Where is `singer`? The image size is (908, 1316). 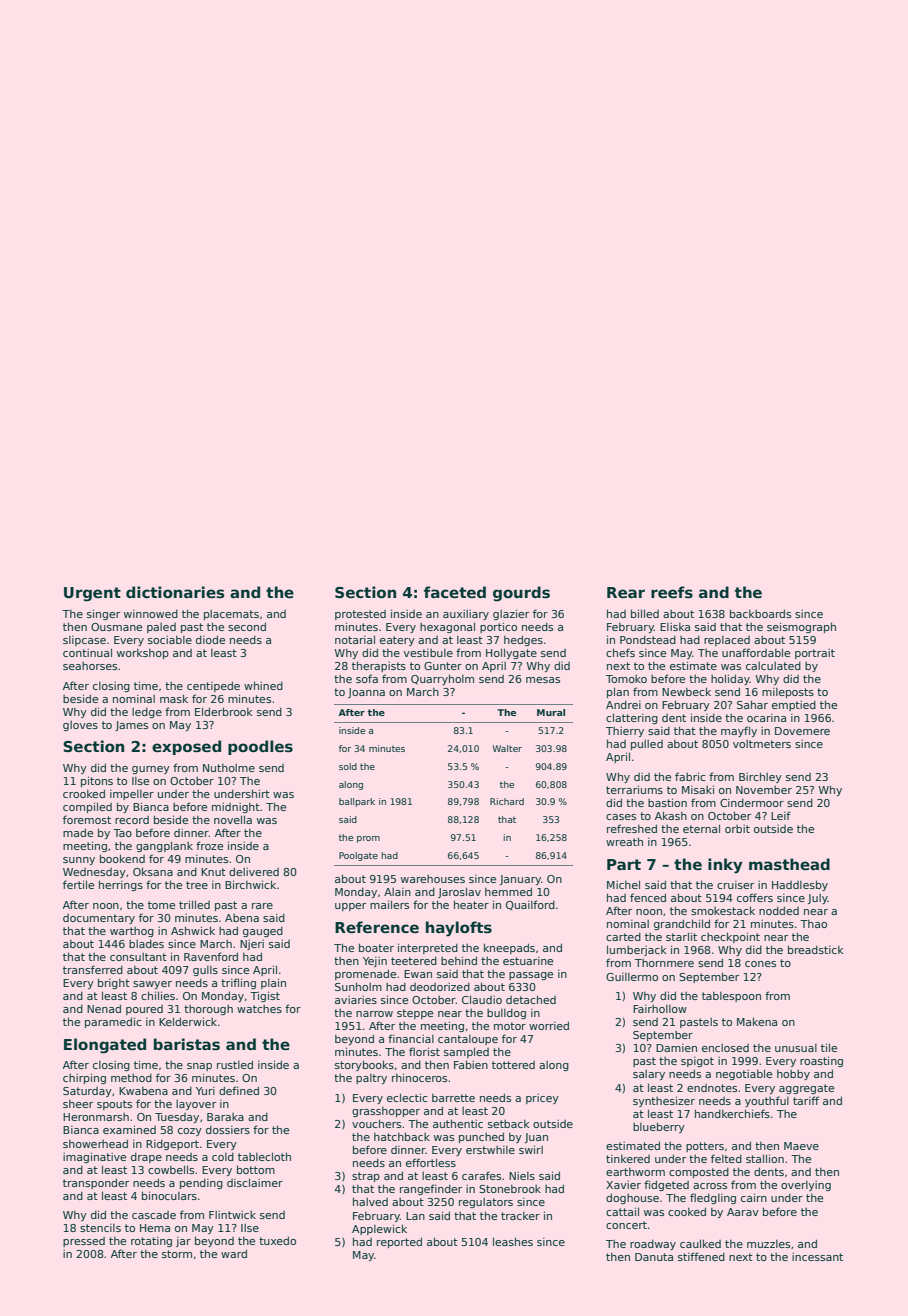 singer is located at coordinates (103, 614).
